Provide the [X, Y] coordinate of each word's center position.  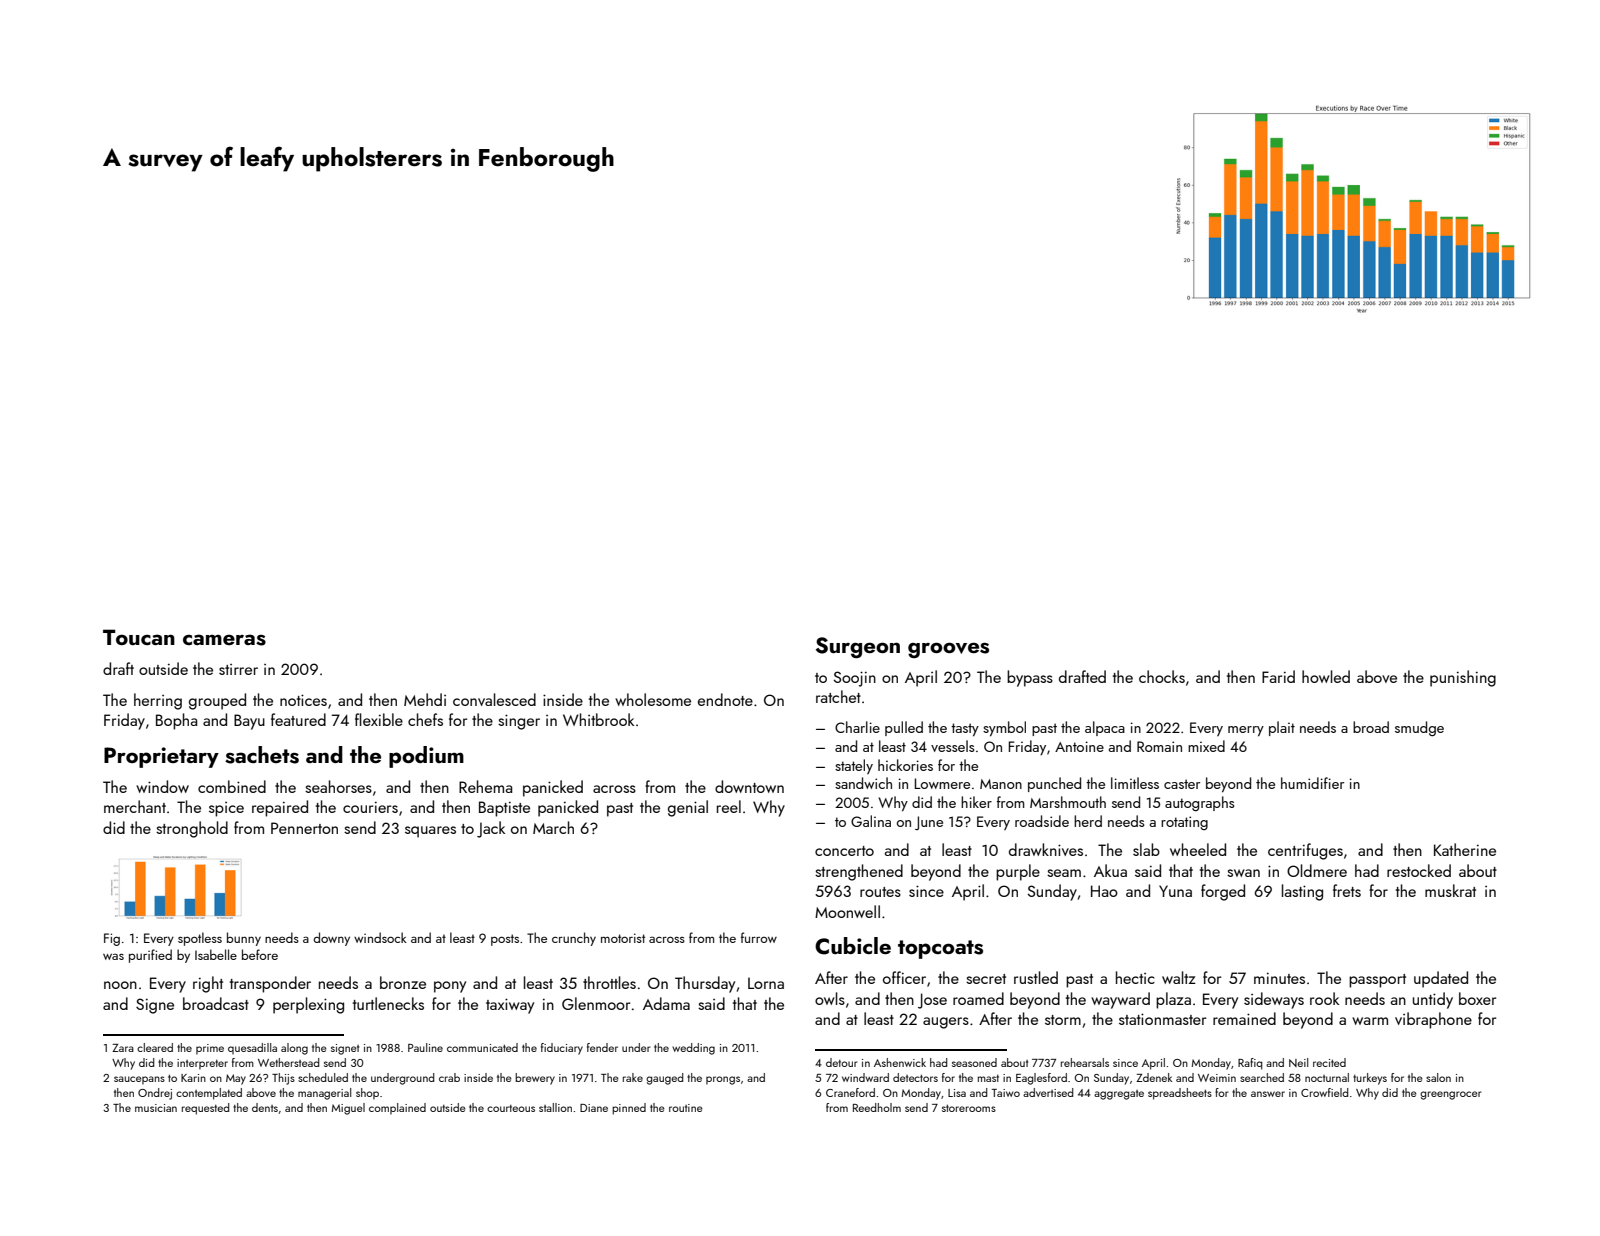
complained [397, 1109]
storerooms [969, 1108]
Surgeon [858, 647]
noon [120, 985]
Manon [1001, 784]
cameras [224, 640]
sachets [262, 755]
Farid [1278, 676]
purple [1018, 872]
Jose [932, 1001]
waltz [1179, 977]
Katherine [1465, 849]
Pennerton [304, 828]
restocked [1419, 870]
